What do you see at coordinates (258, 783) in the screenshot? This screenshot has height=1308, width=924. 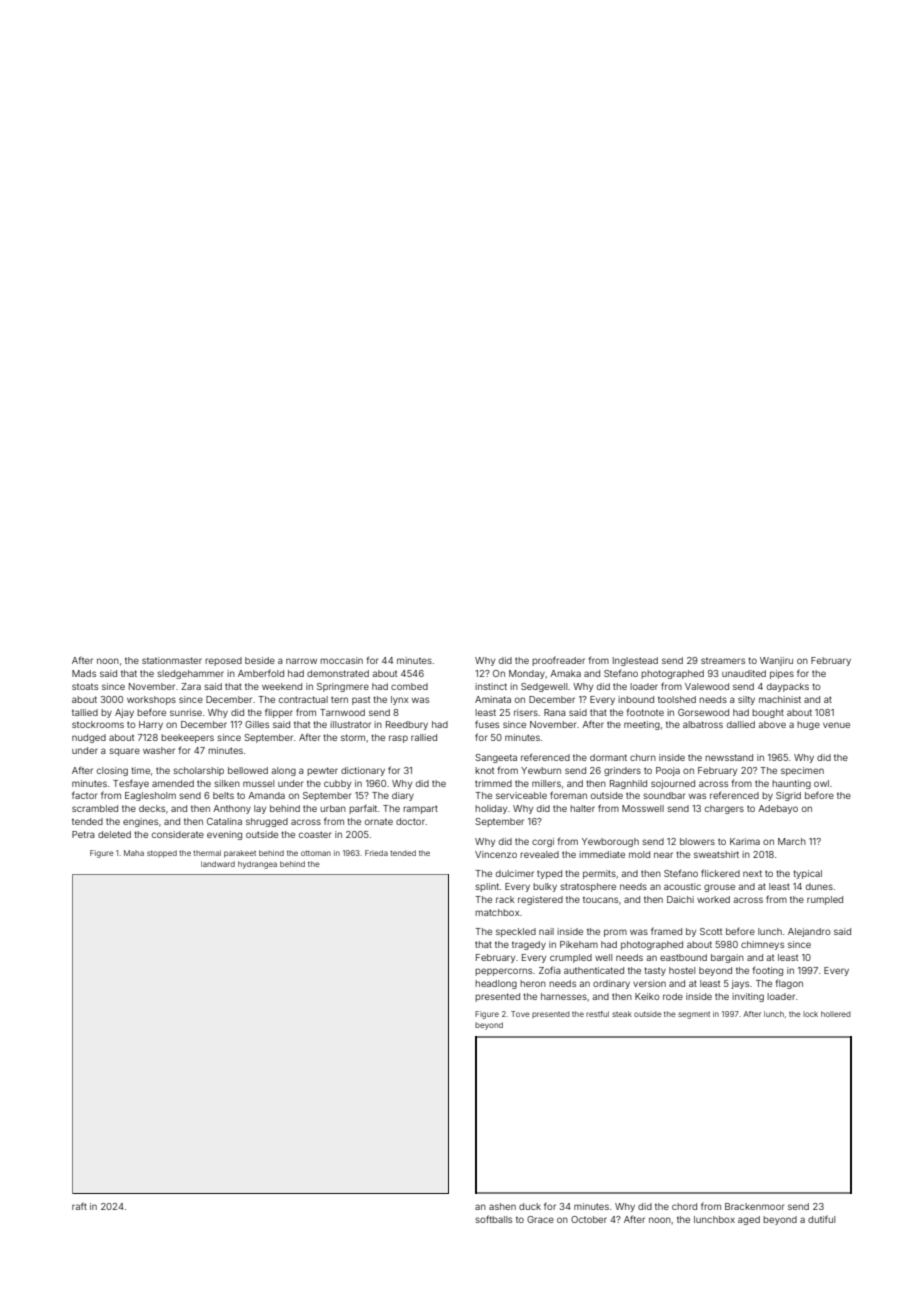 I see `mussel` at bounding box center [258, 783].
